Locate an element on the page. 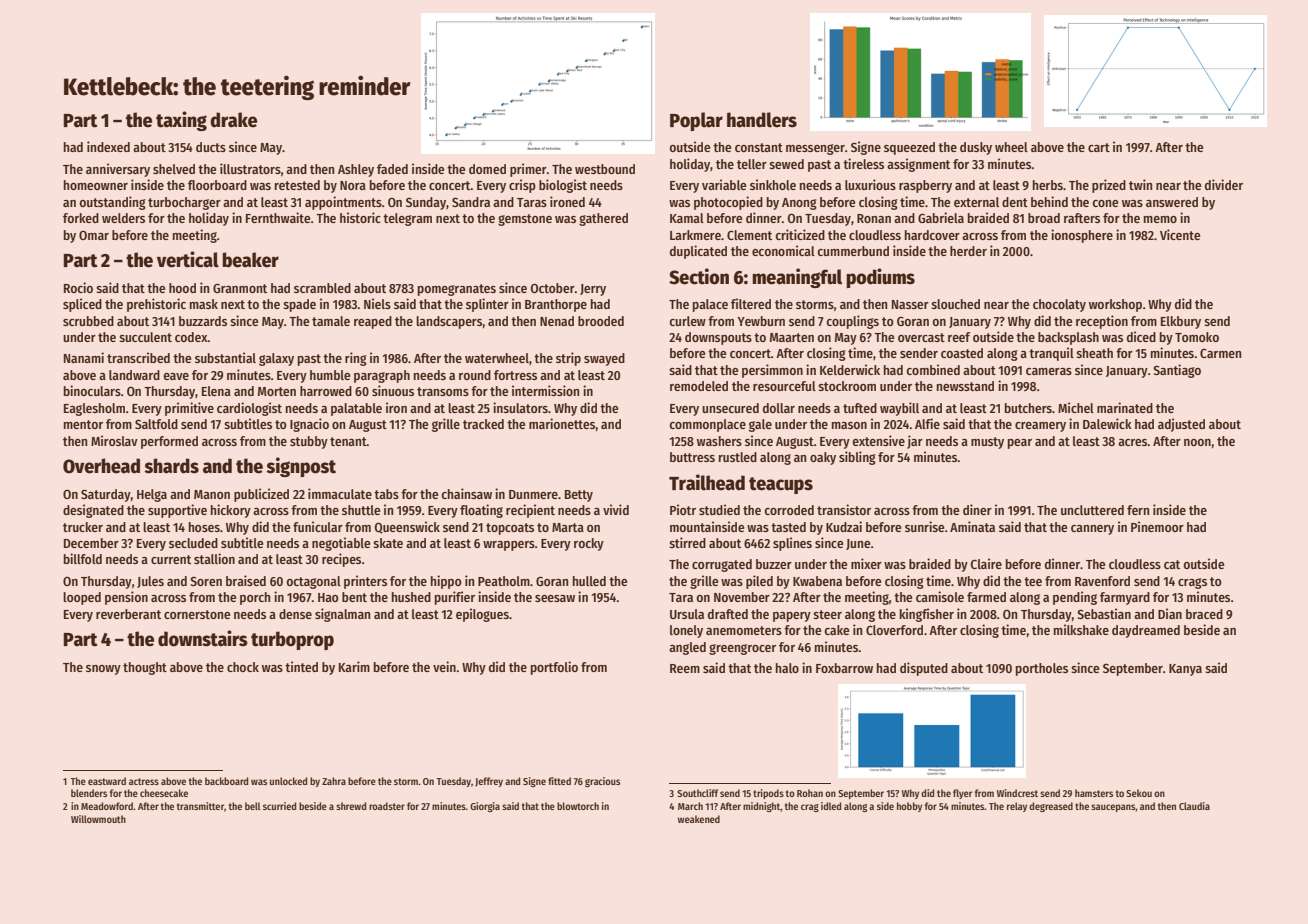 This page has width=1308, height=924. portholes is located at coordinates (1042, 669).
